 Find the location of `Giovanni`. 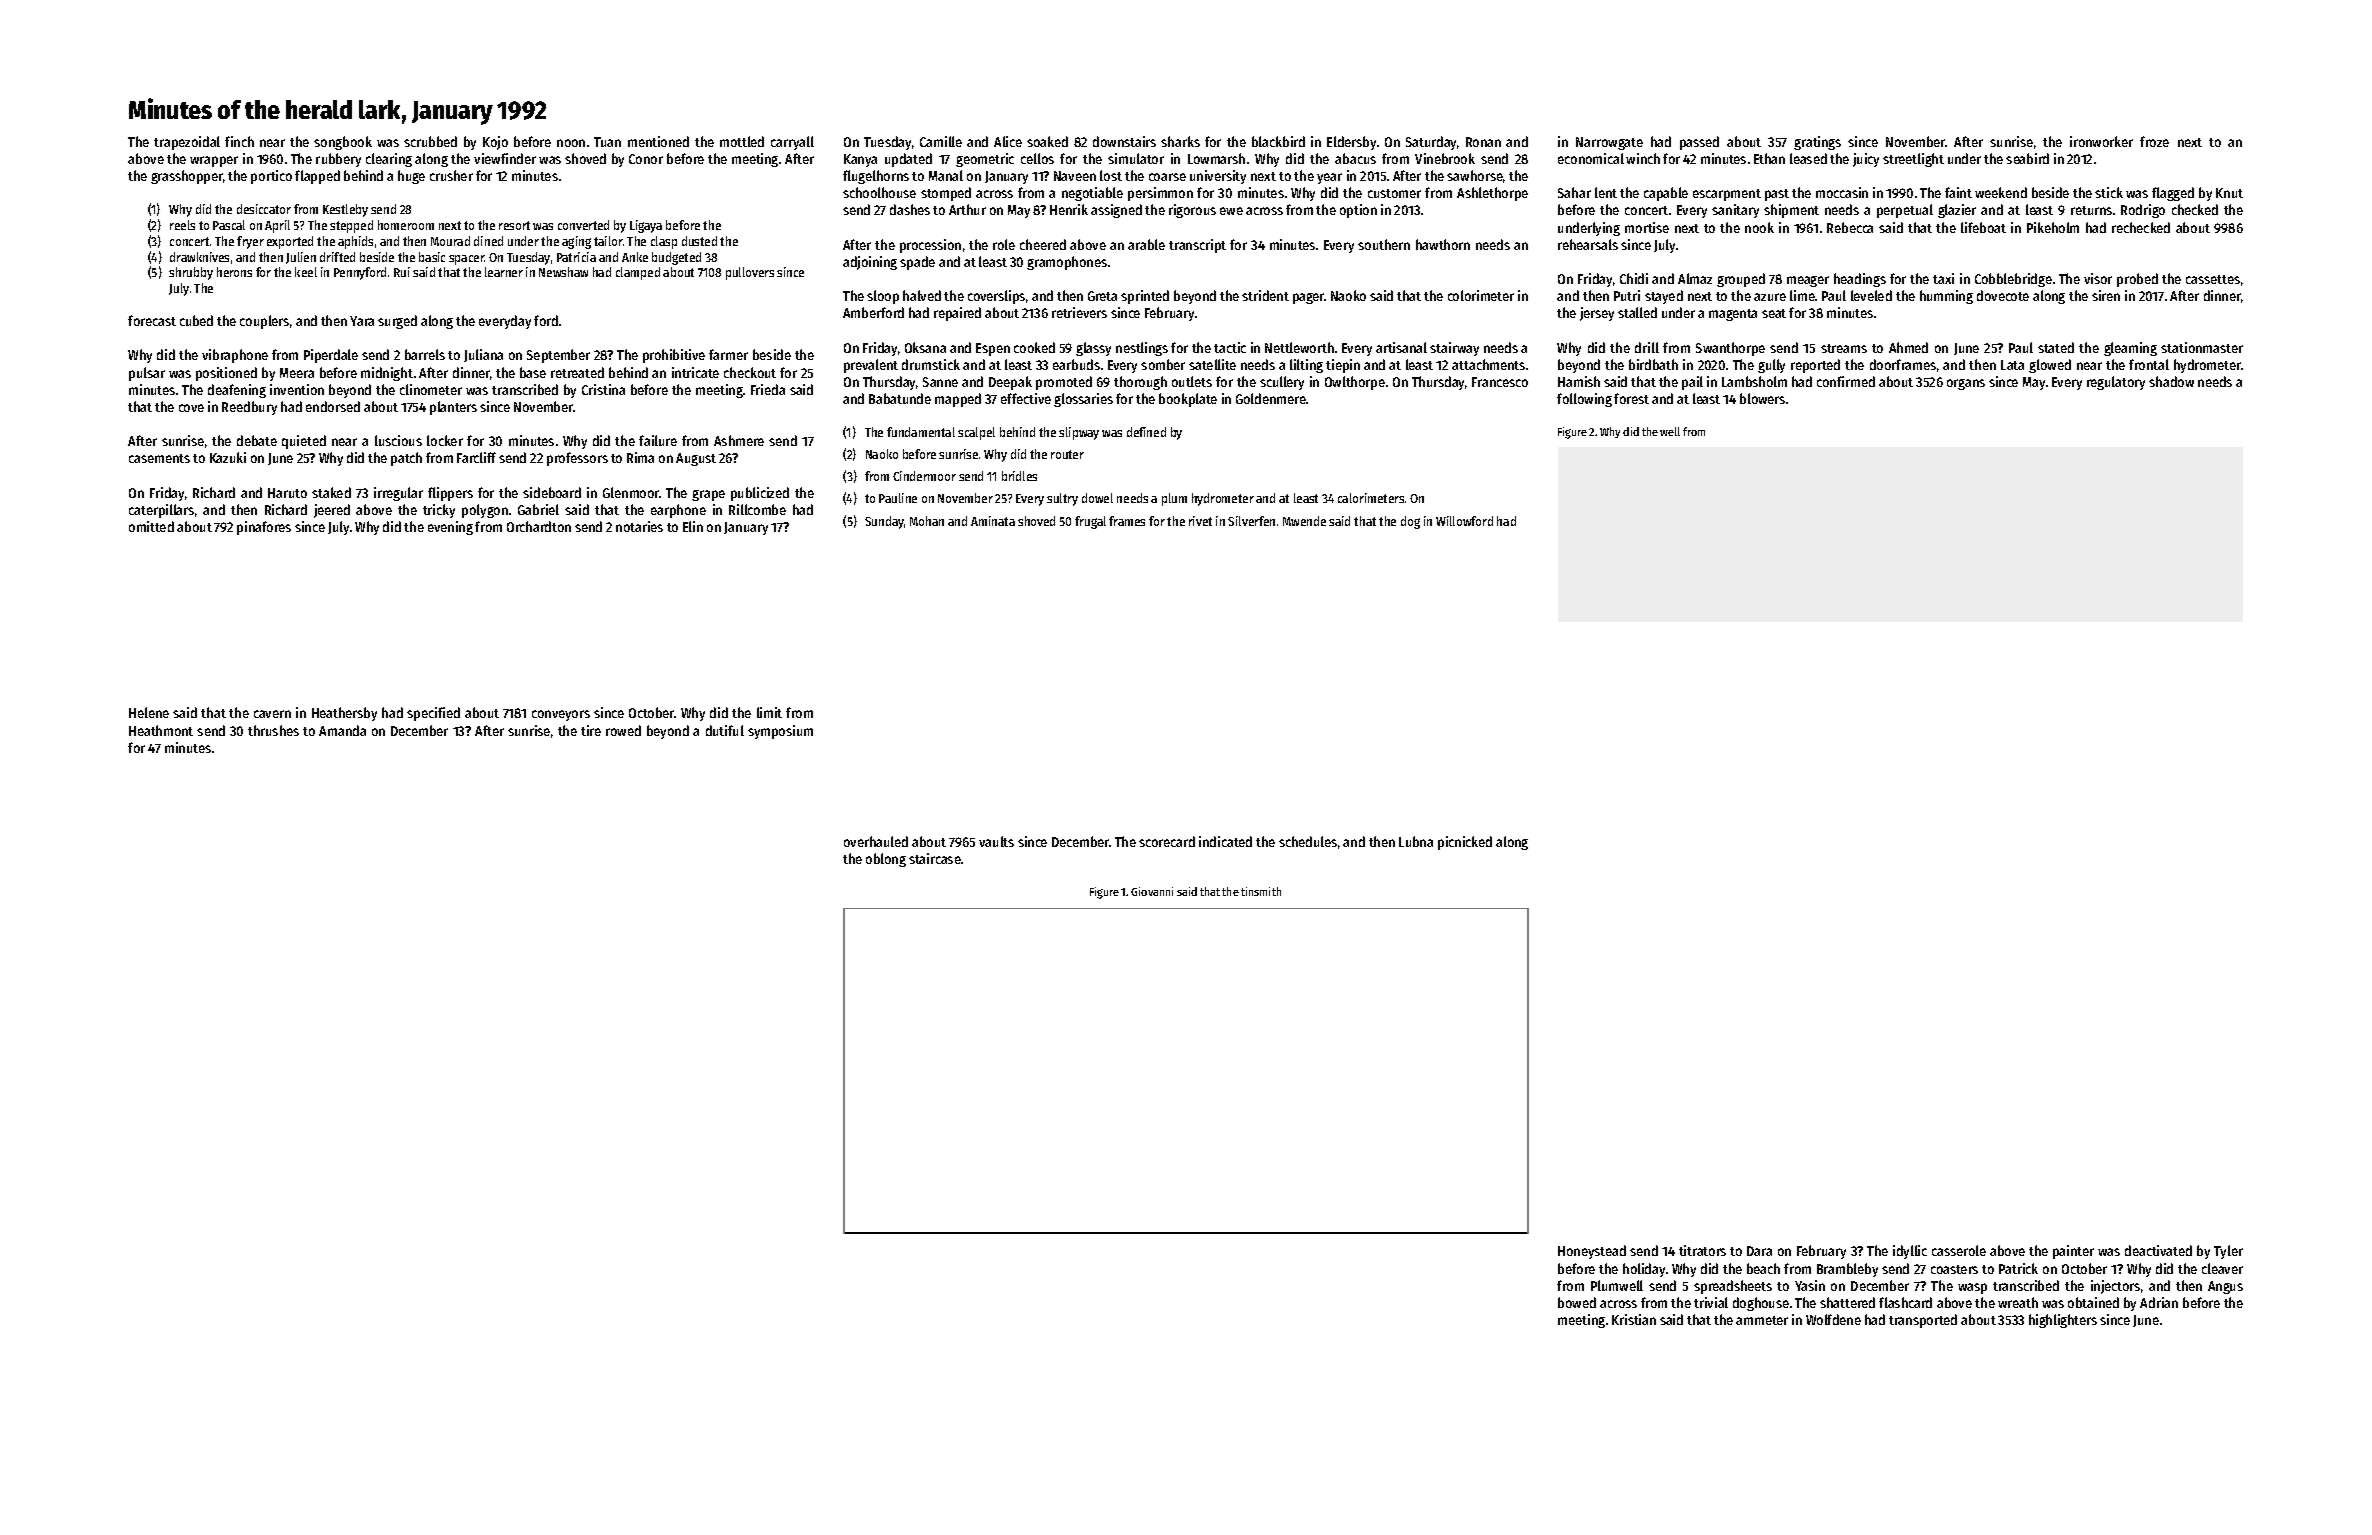

Giovanni is located at coordinates (1152, 891).
